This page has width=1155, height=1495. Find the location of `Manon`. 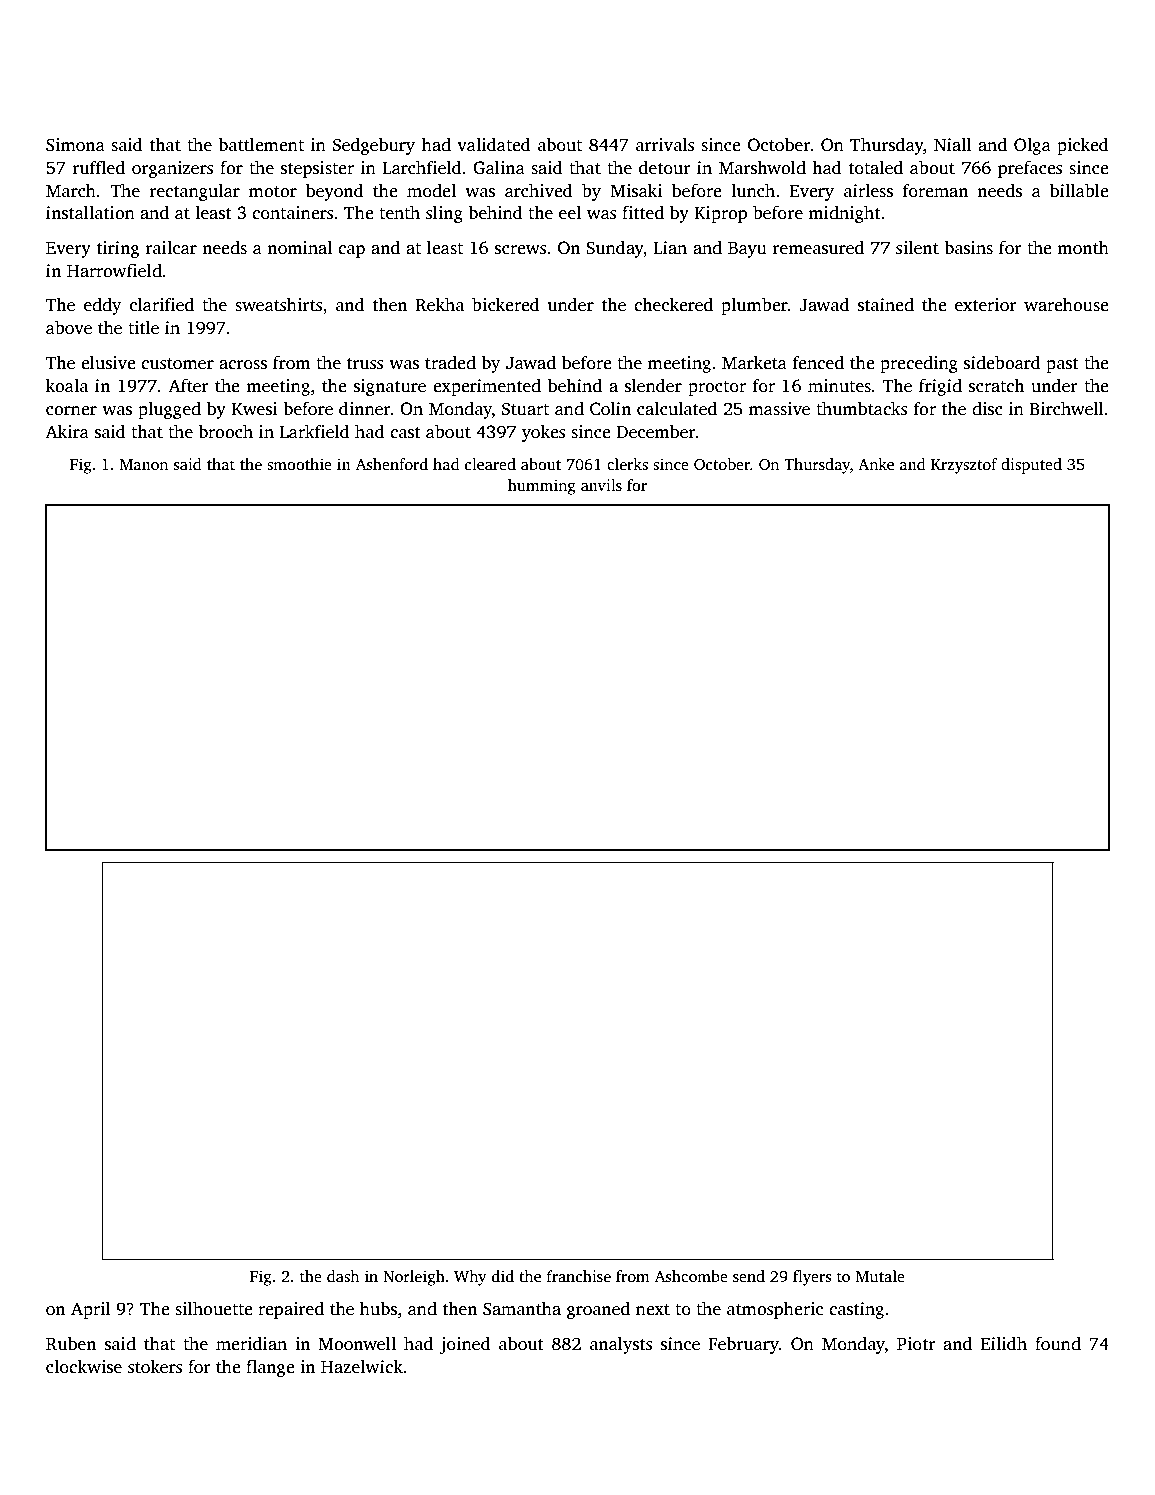

Manon is located at coordinates (144, 464).
